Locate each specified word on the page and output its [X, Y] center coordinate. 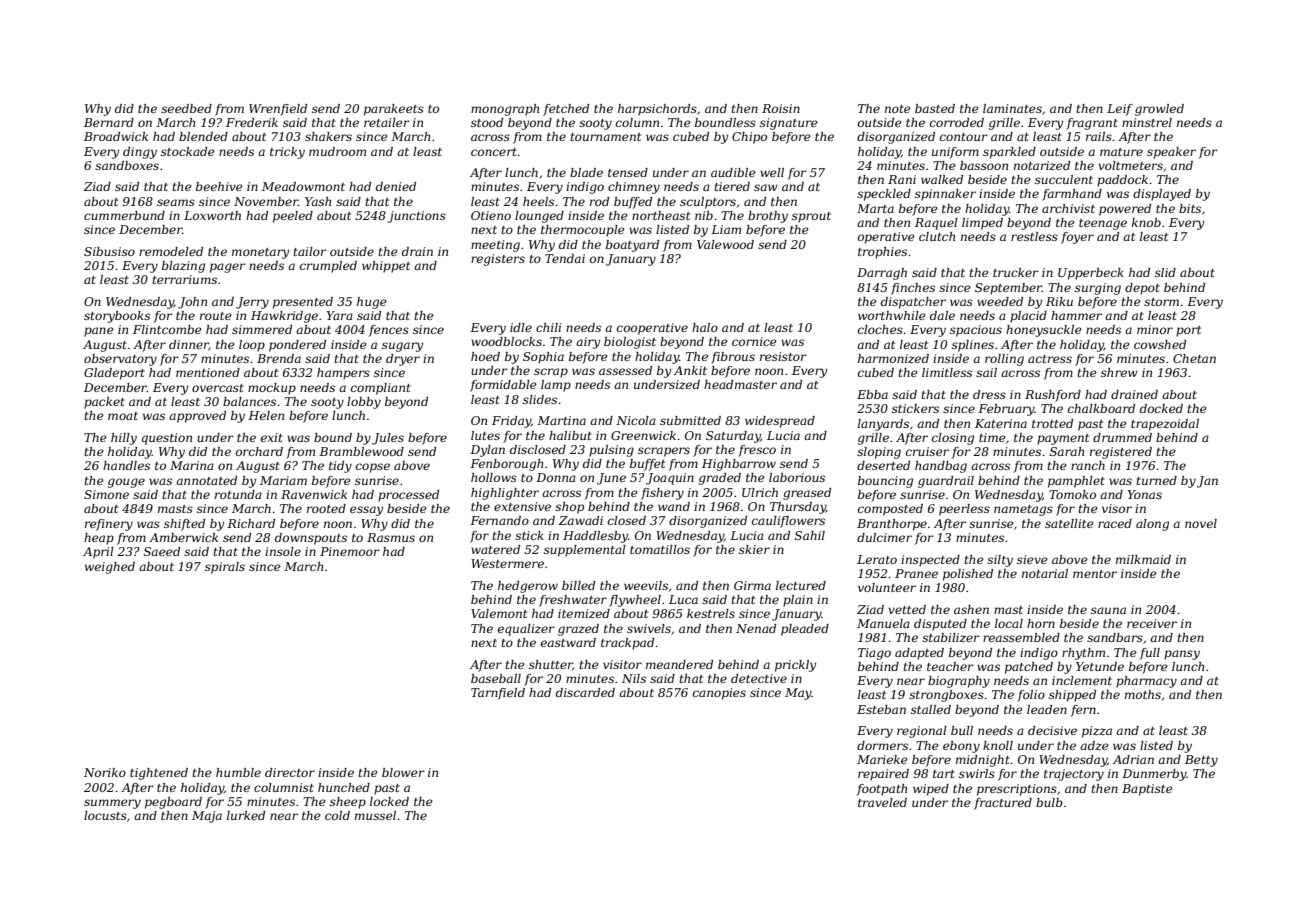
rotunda [238, 494]
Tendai [565, 258]
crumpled [328, 267]
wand [674, 506]
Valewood [725, 244]
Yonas [1144, 494]
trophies [882, 253]
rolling [1004, 360]
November [266, 201]
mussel [375, 815]
